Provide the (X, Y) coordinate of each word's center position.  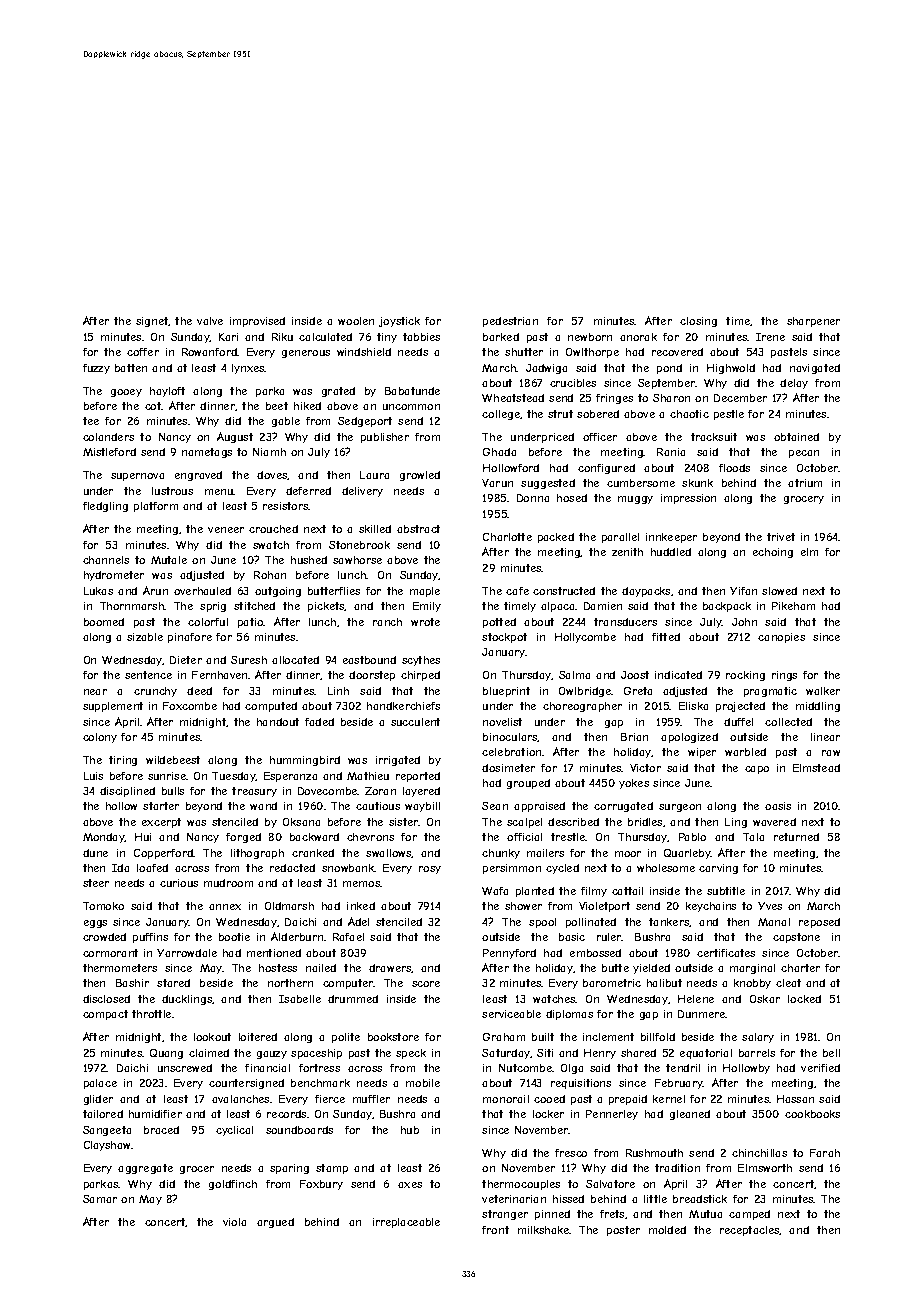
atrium (805, 483)
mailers (545, 853)
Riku (282, 337)
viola (234, 1222)
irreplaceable (406, 1223)
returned (796, 837)
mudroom (228, 883)
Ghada (499, 452)
